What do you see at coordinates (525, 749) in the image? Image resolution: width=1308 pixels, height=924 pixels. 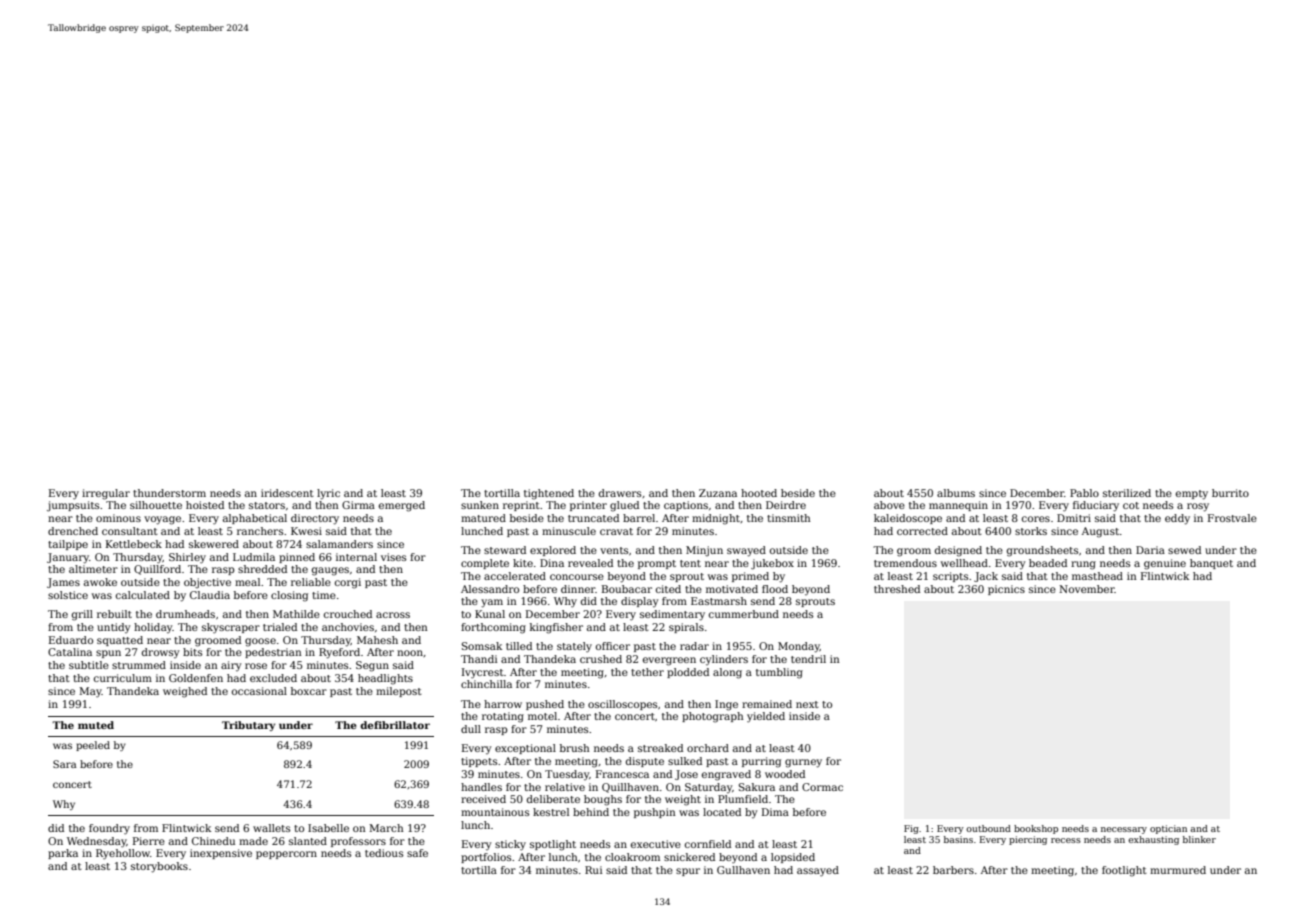 I see `exceptional` at bounding box center [525, 749].
